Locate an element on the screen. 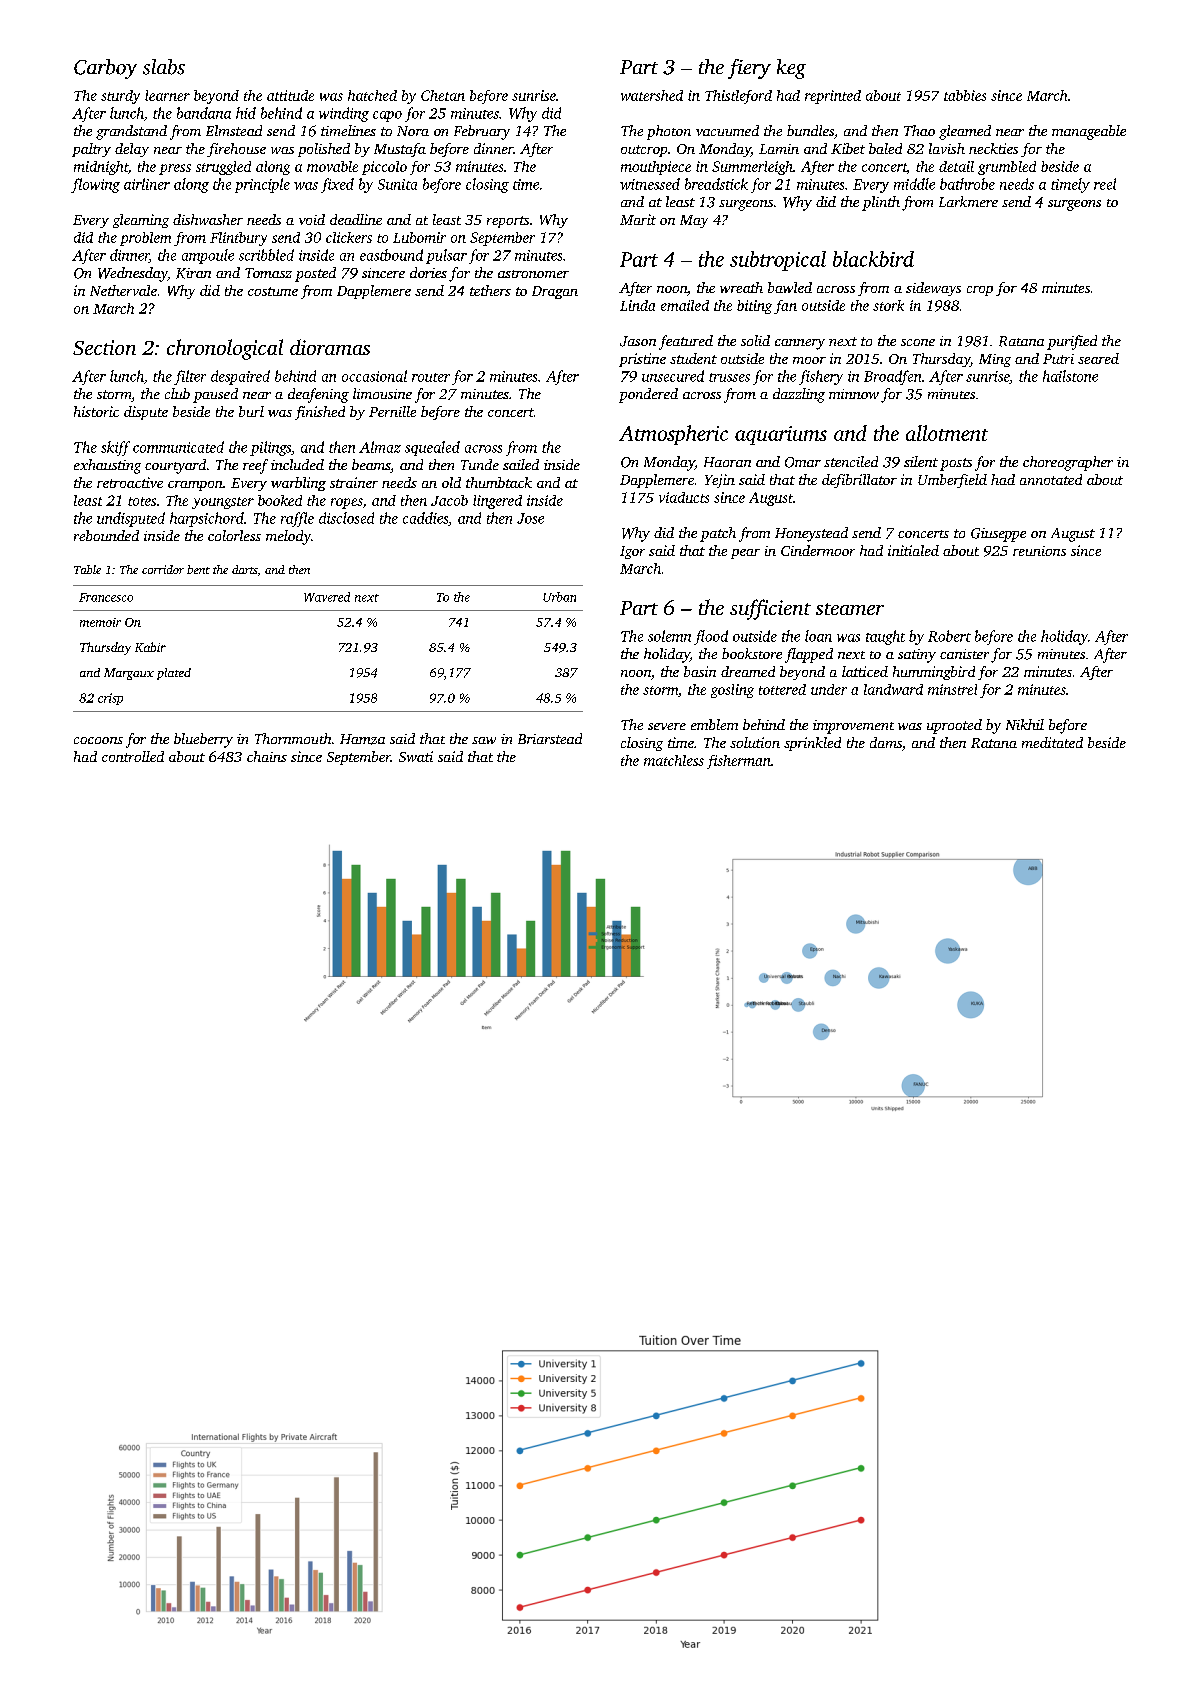 The width and height of the screenshot is (1203, 1702). Marit is located at coordinates (638, 219).
